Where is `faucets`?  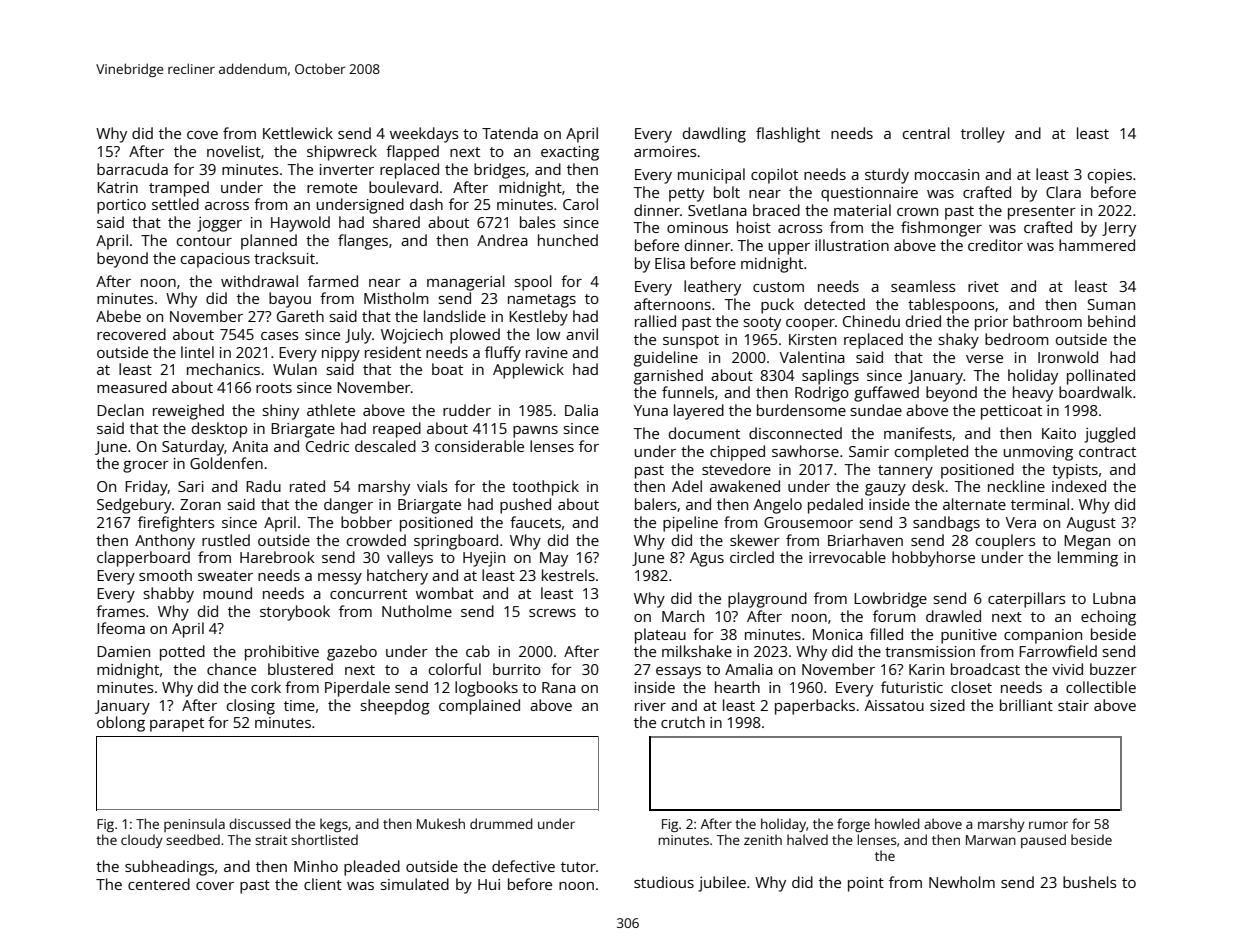
faucets is located at coordinates (535, 522).
